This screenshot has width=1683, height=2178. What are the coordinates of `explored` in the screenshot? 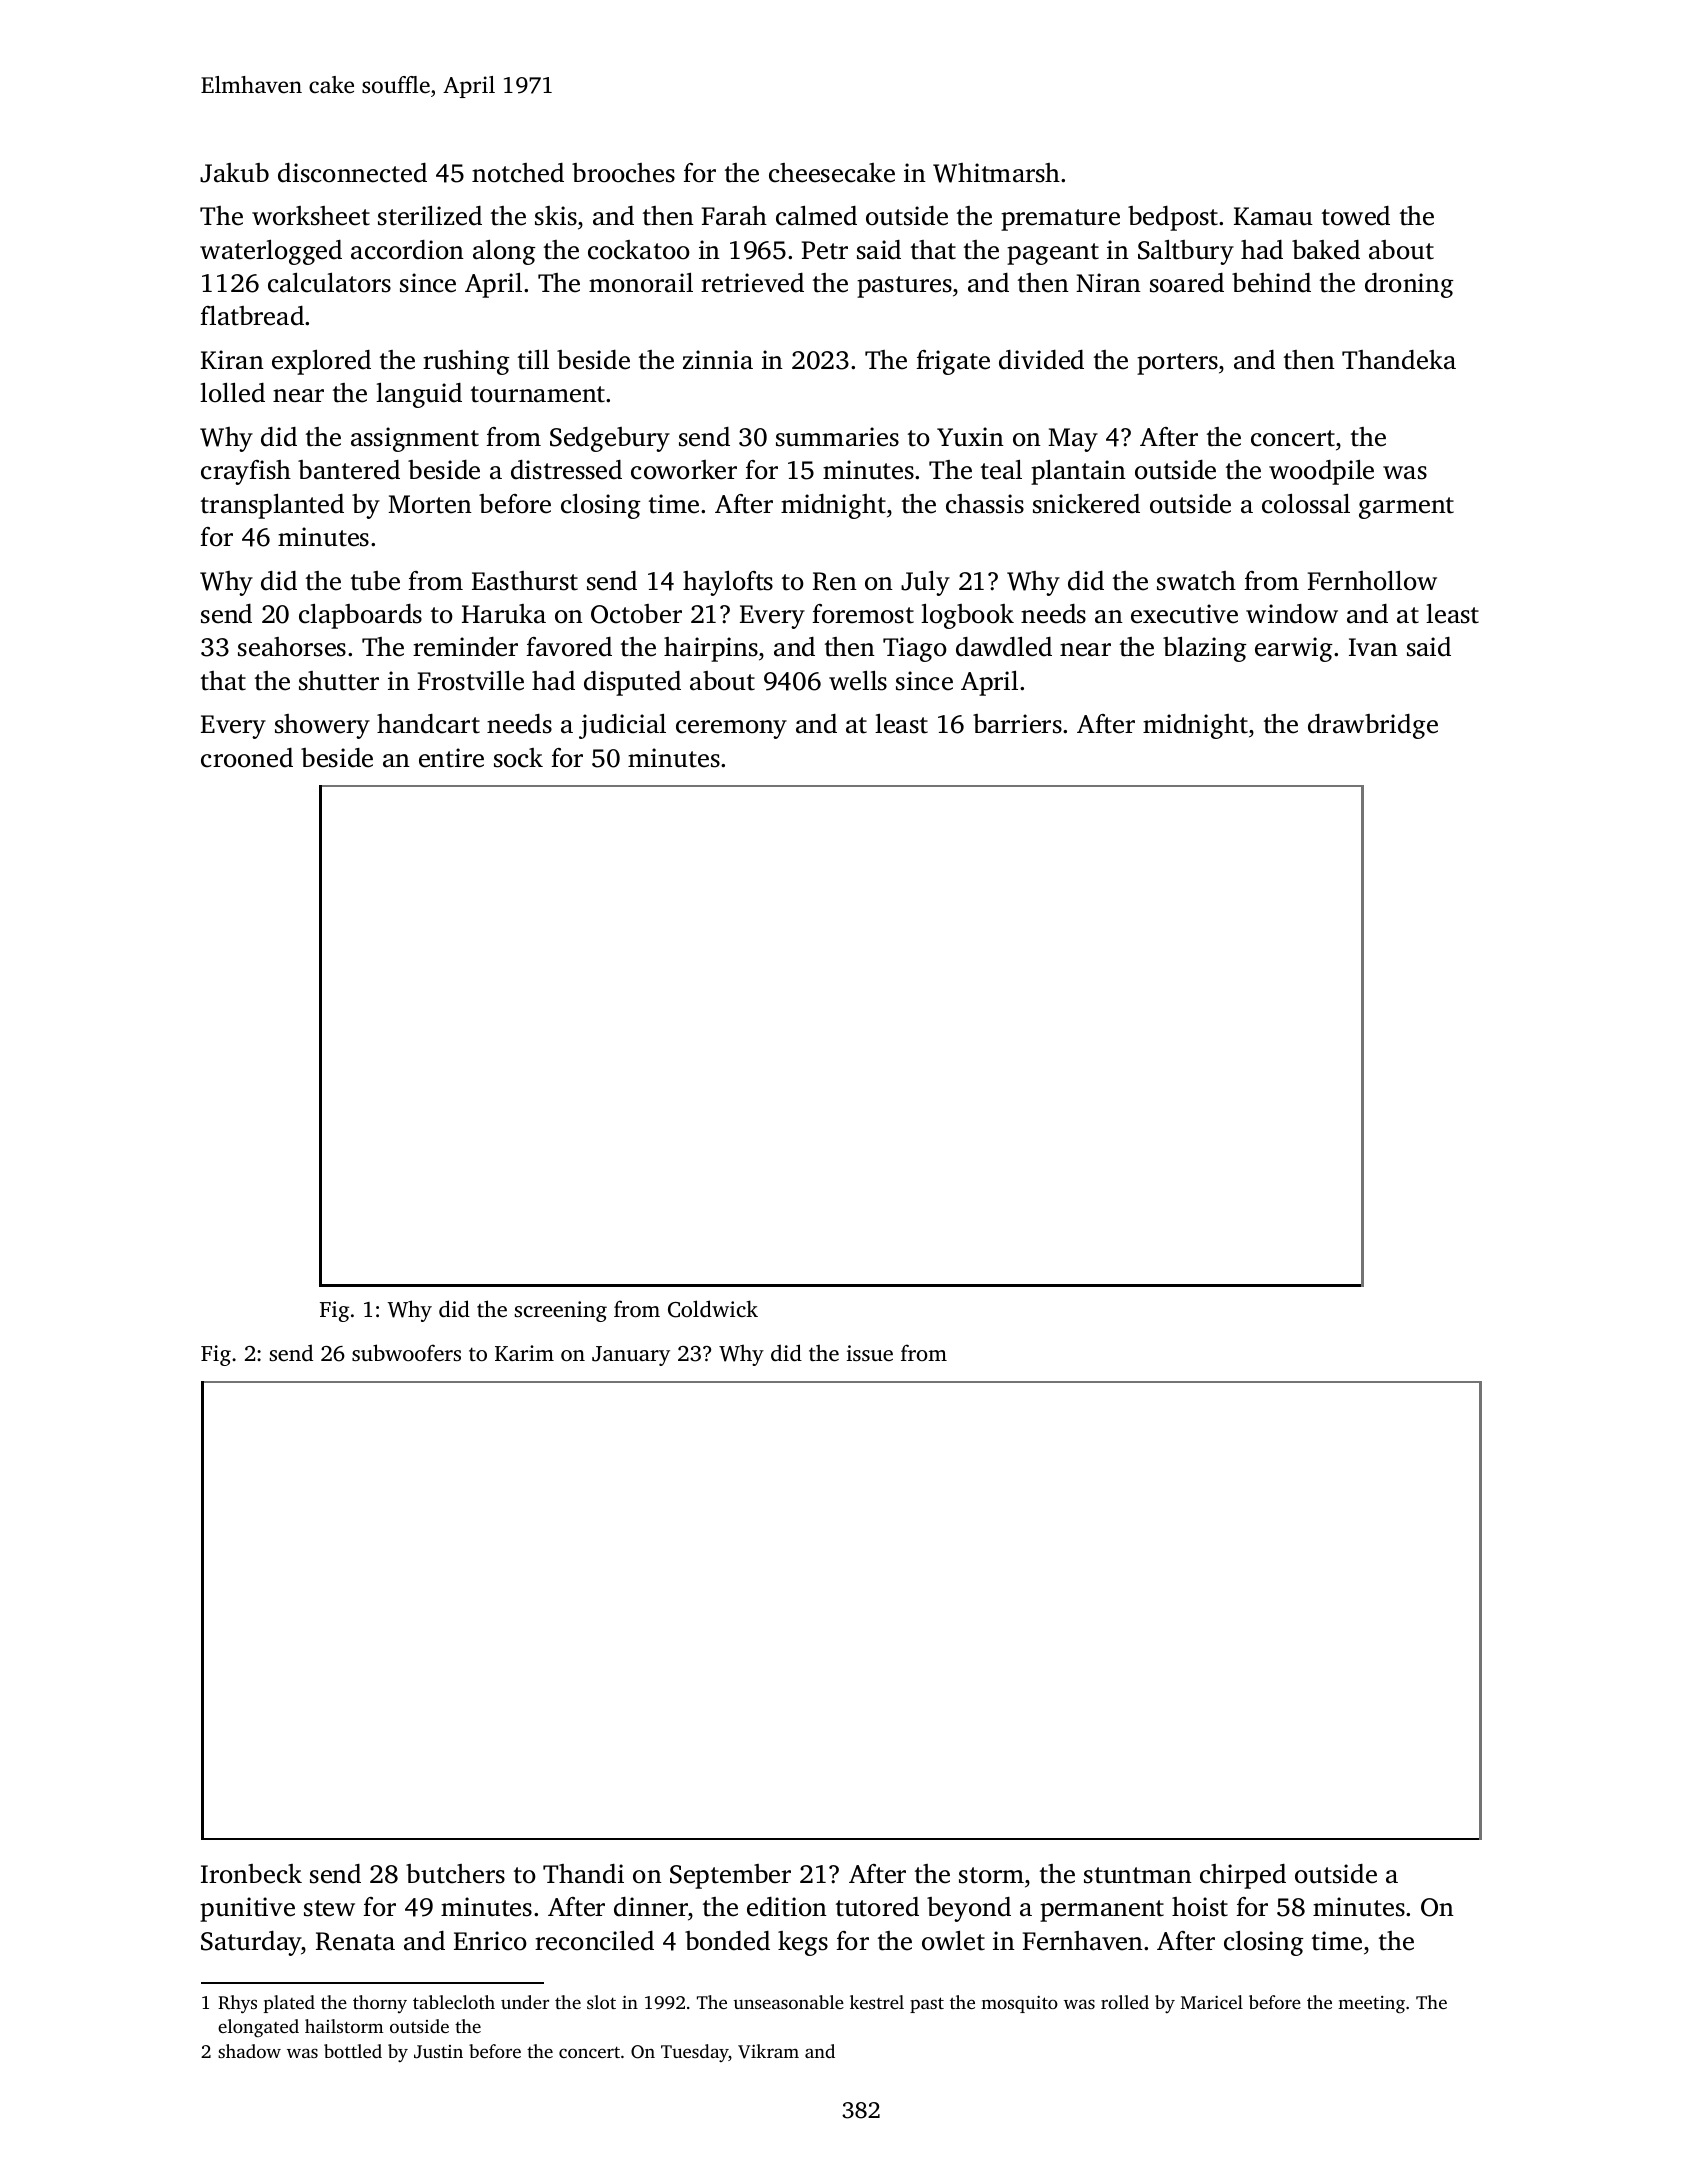 It's located at (321, 362).
